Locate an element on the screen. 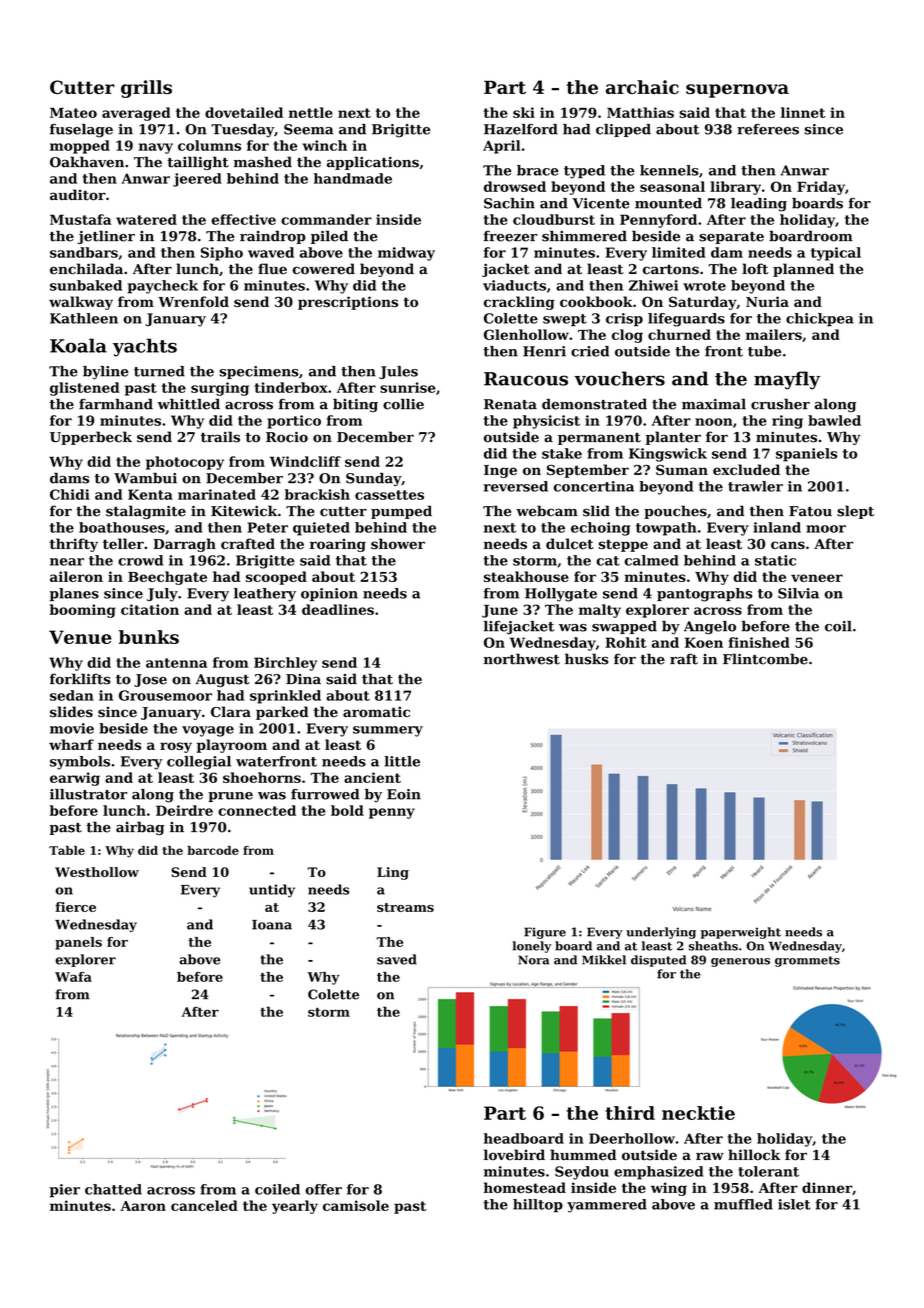 The height and width of the screenshot is (1308, 924). finished is located at coordinates (759, 642).
